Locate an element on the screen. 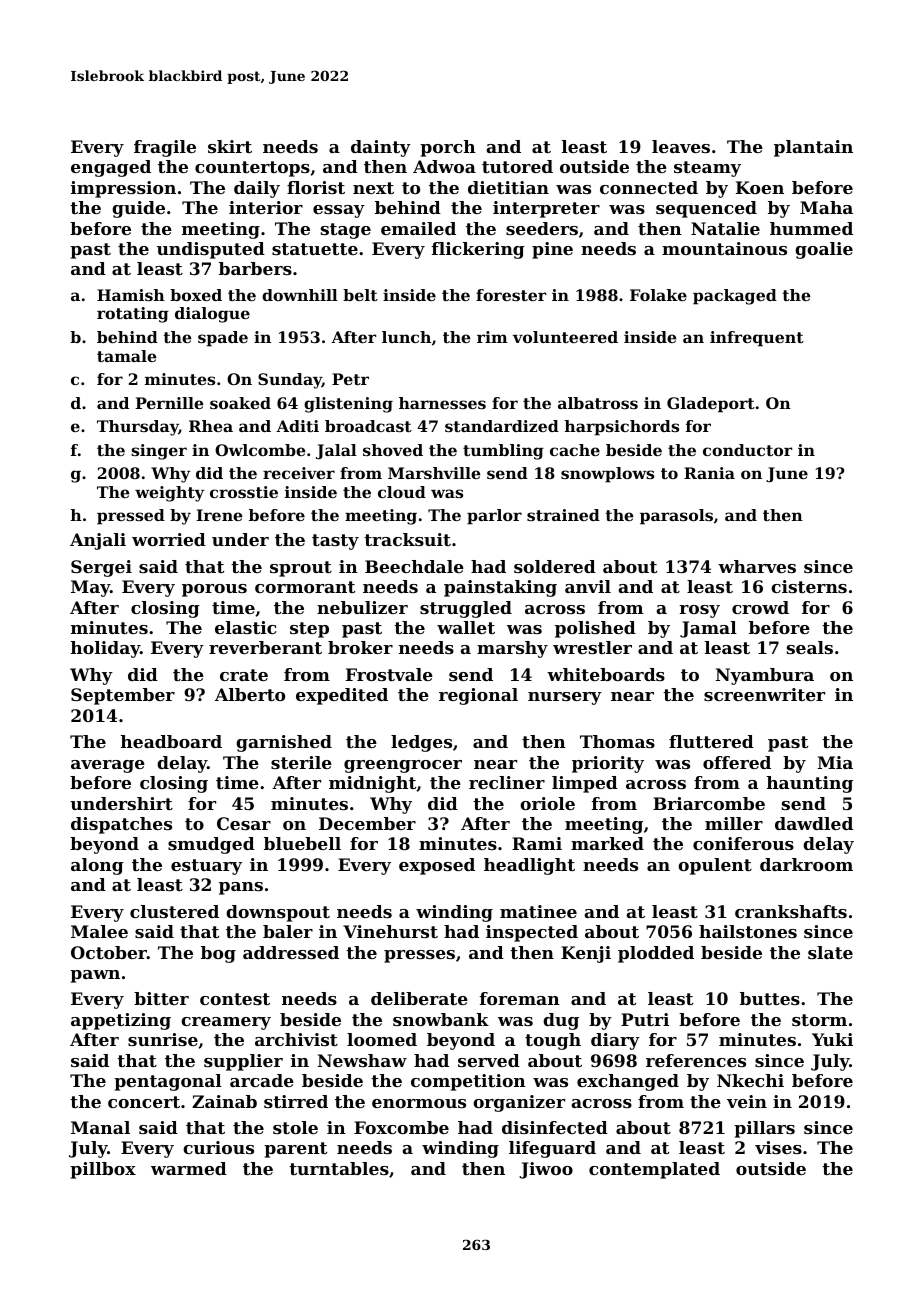 This screenshot has height=1314, width=924. Marshville is located at coordinates (434, 473).
